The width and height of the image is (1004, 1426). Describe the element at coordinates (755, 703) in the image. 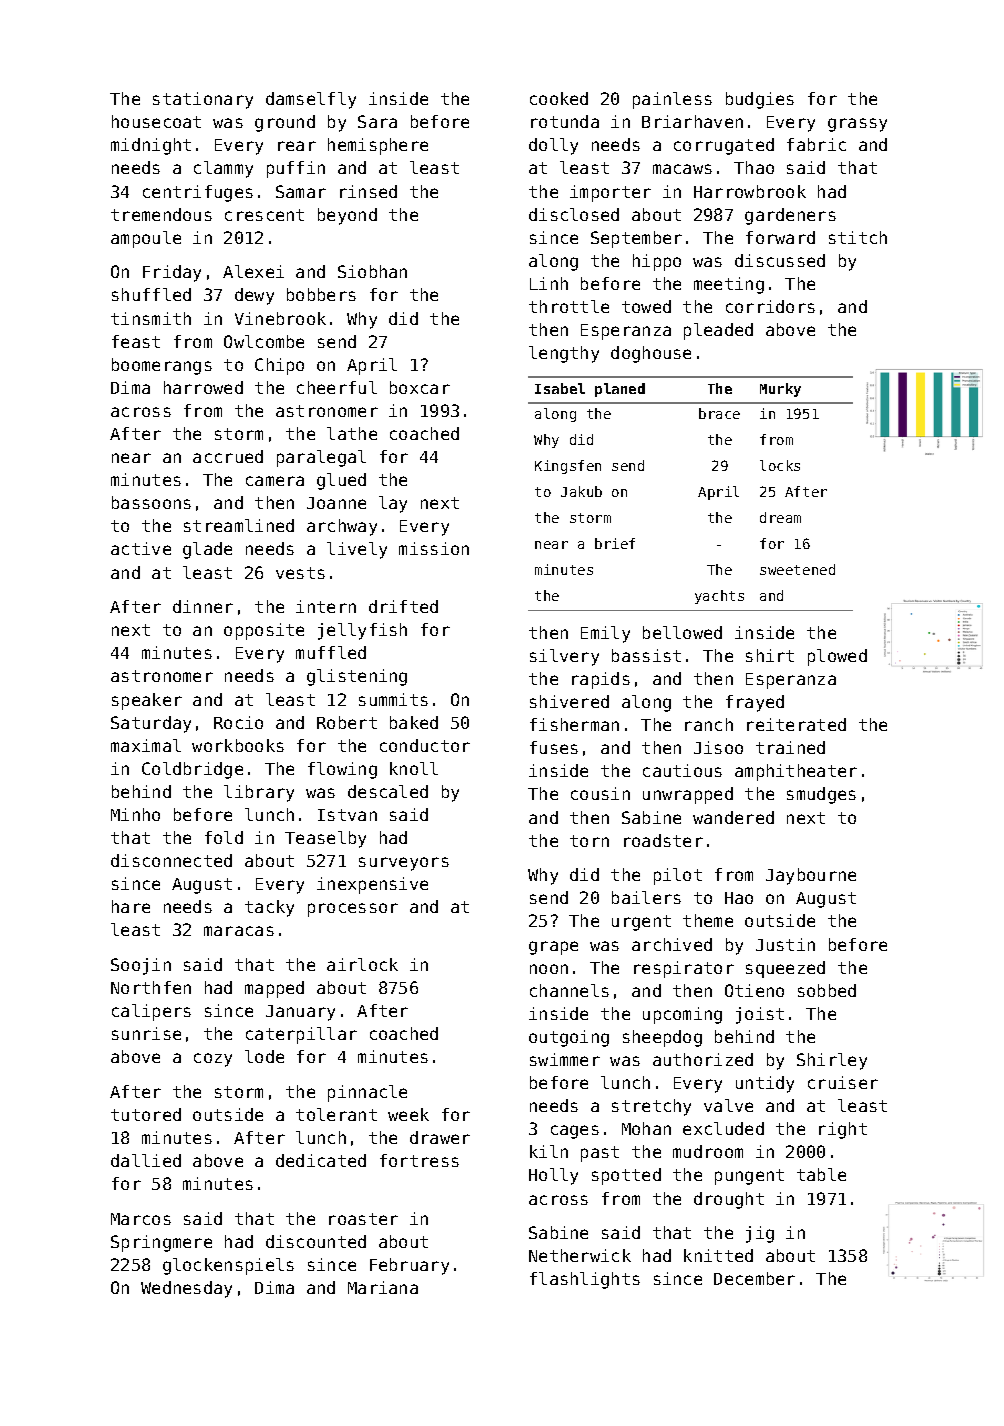

I see `frayed` at that location.
